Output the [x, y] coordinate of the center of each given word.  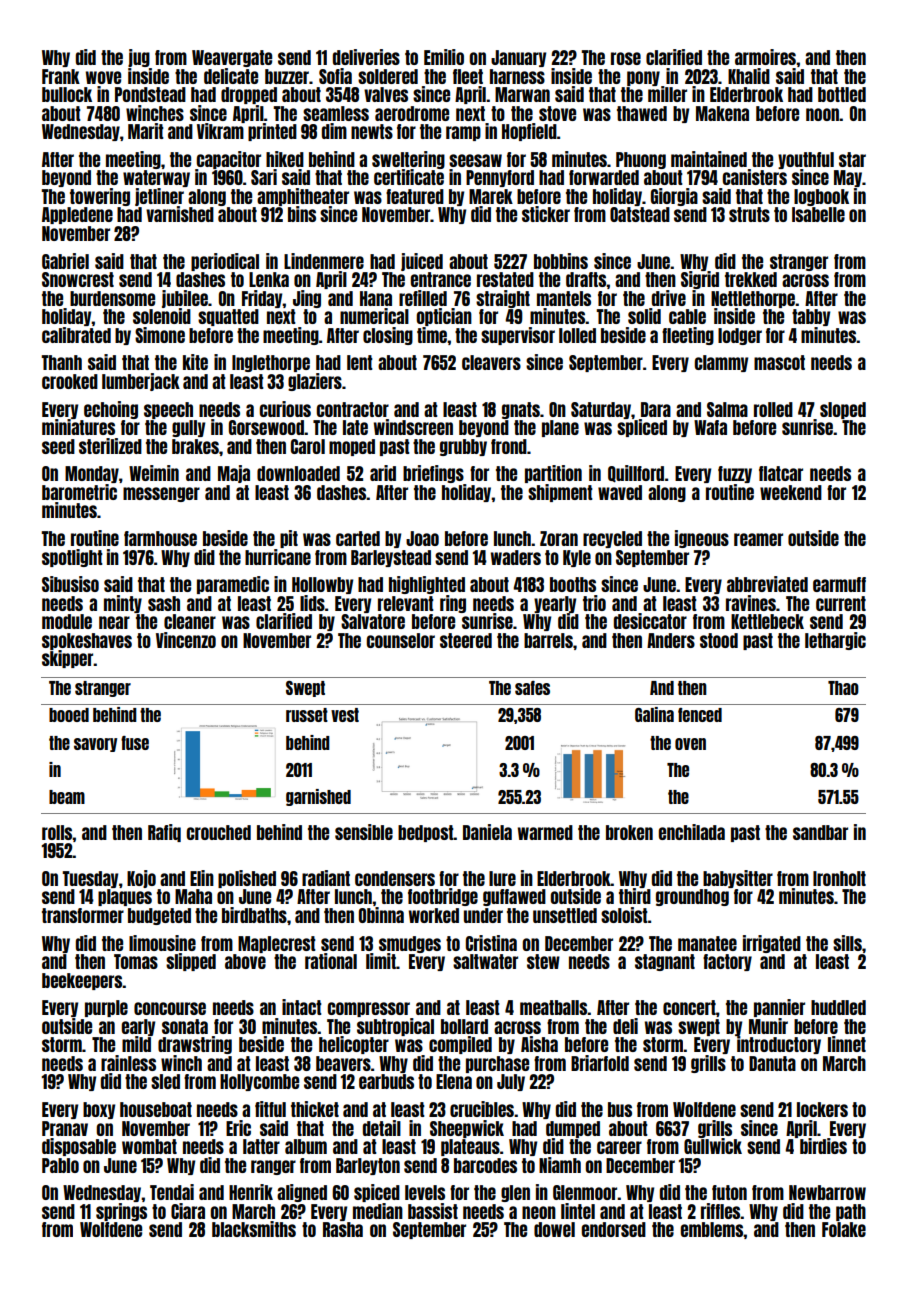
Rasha [343, 1229]
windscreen [413, 427]
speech [168, 410]
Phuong [641, 160]
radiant [326, 878]
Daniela [487, 832]
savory [95, 745]
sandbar [820, 832]
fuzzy [735, 474]
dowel [554, 1229]
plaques [125, 897]
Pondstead [150, 94]
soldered [388, 76]
